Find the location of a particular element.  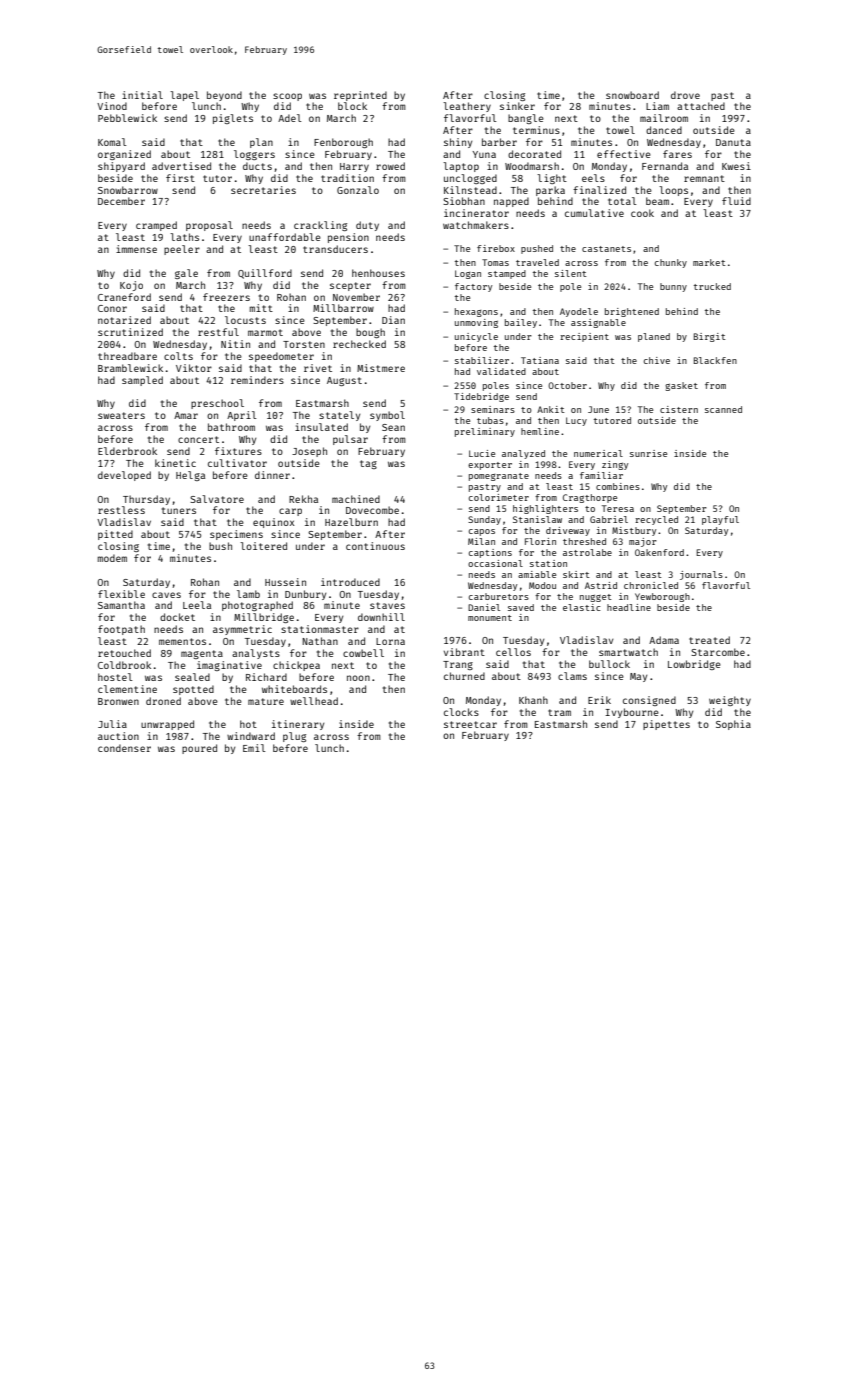

Vinod is located at coordinates (112, 106).
